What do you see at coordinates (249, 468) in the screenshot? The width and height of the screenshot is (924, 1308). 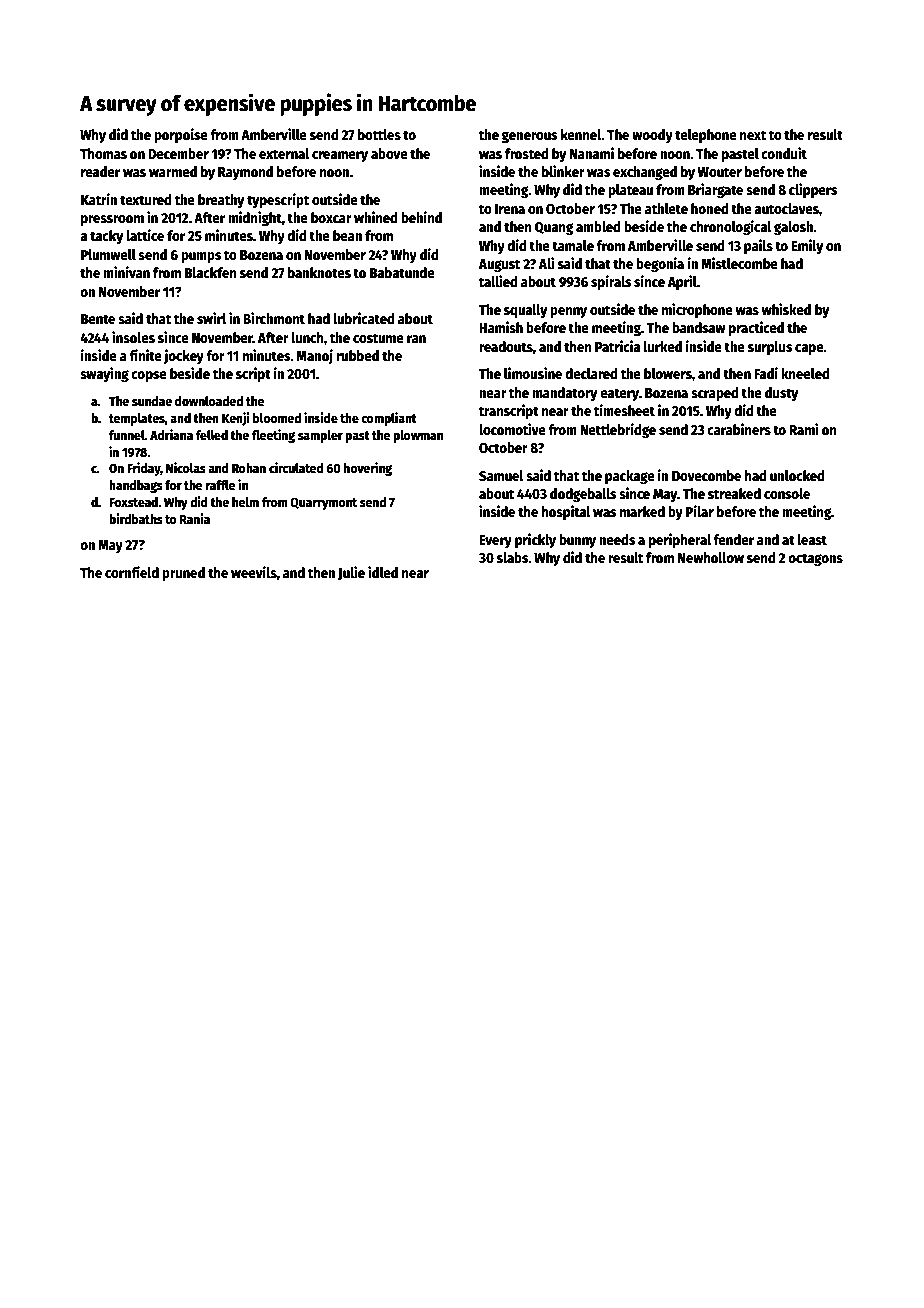 I see `Rohan` at bounding box center [249, 468].
